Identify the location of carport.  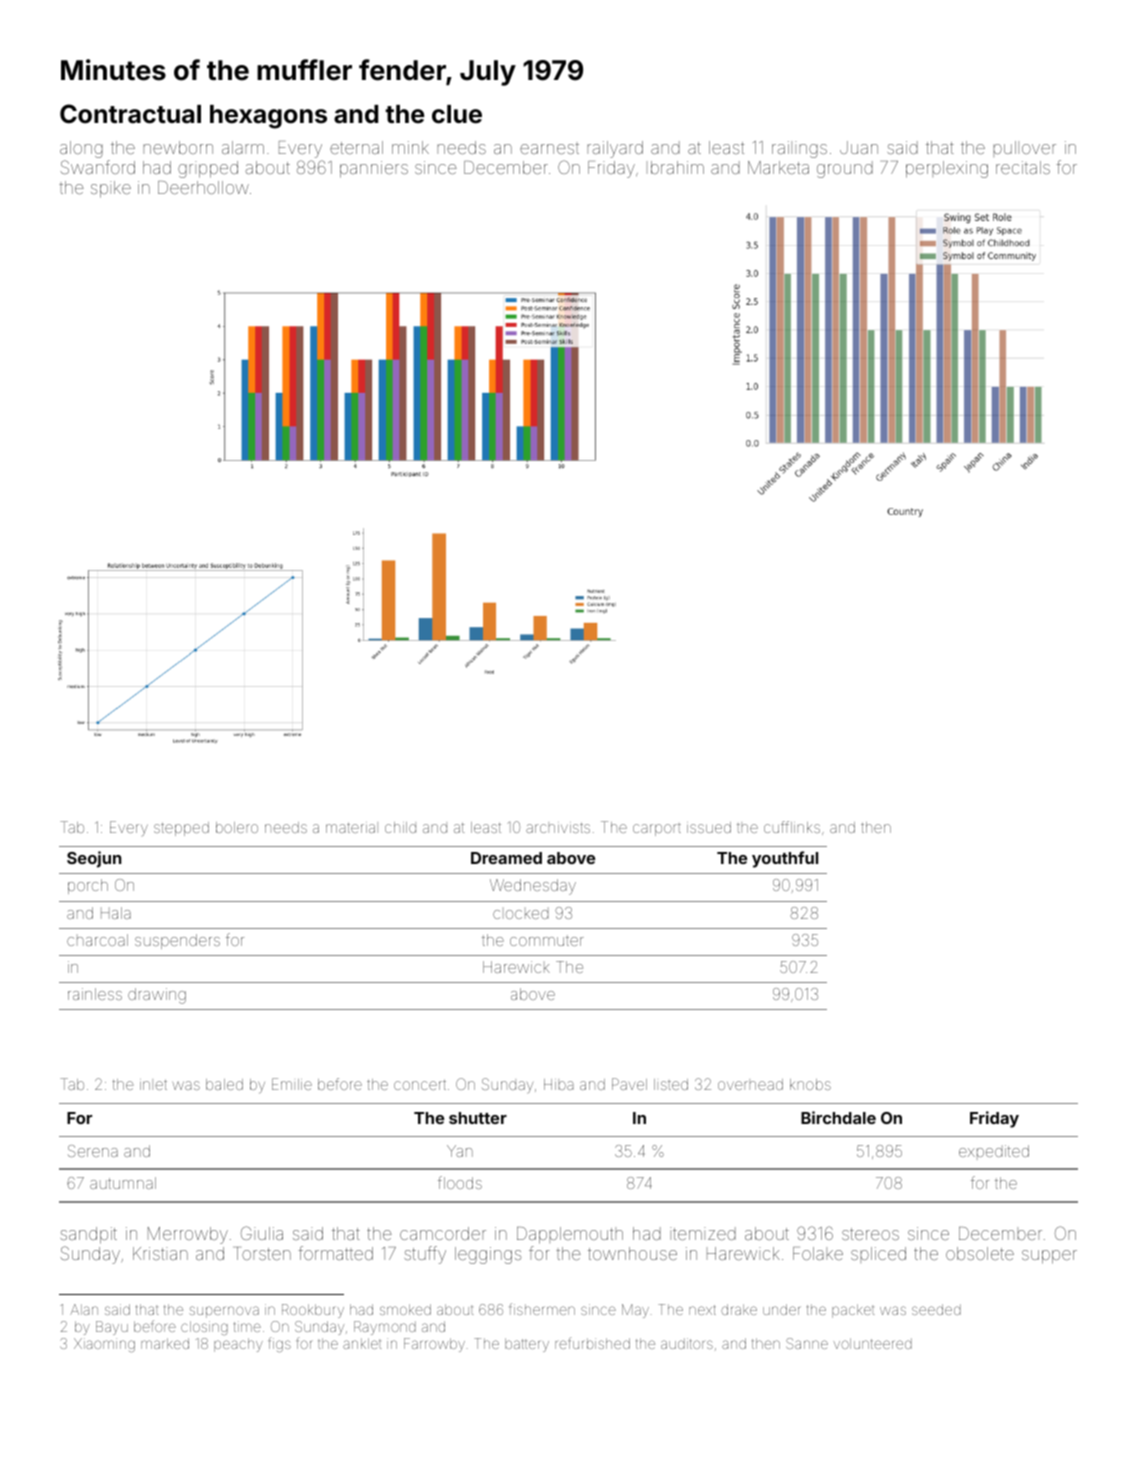
(657, 830).
